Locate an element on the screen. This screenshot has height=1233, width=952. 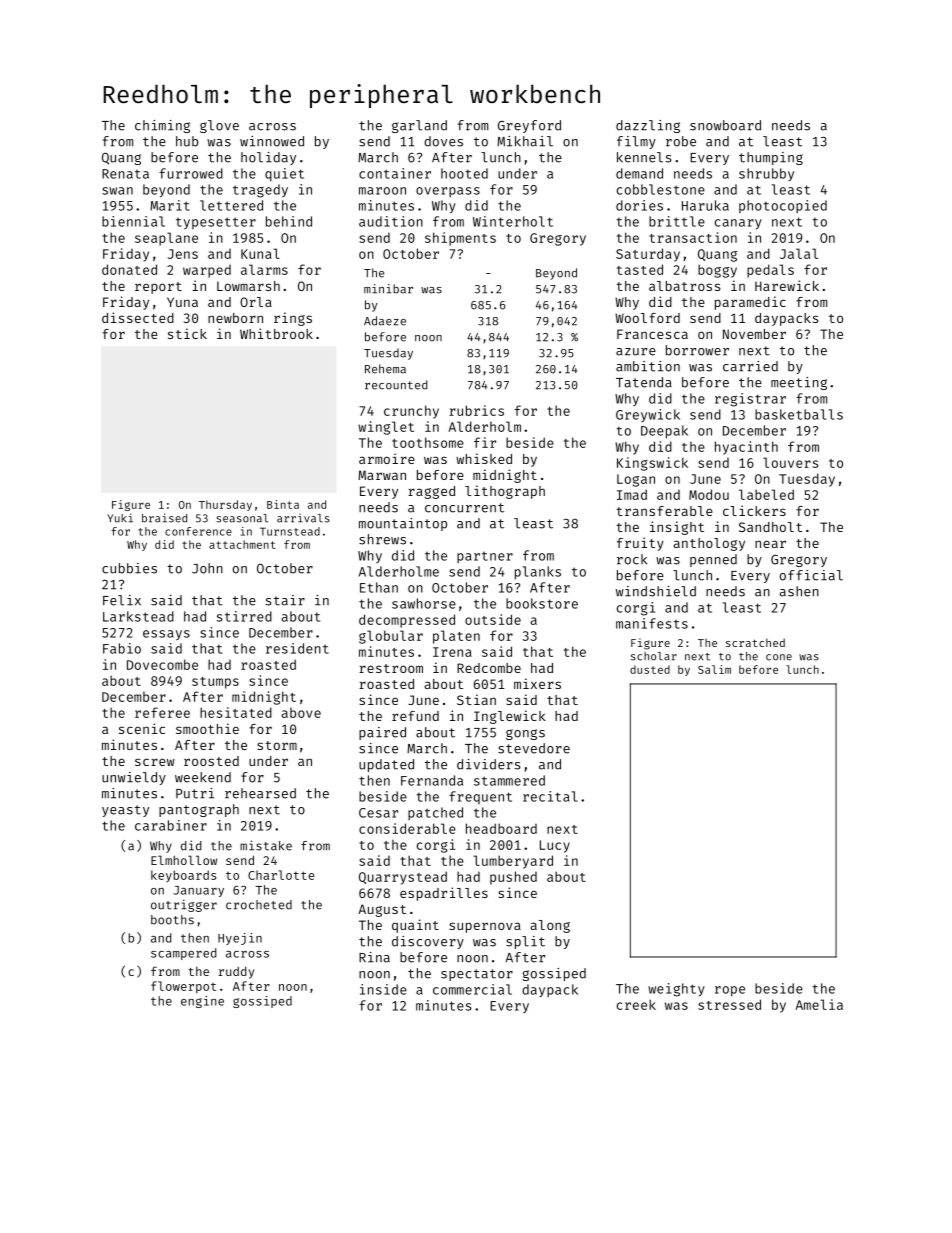
stick is located at coordinates (187, 333).
